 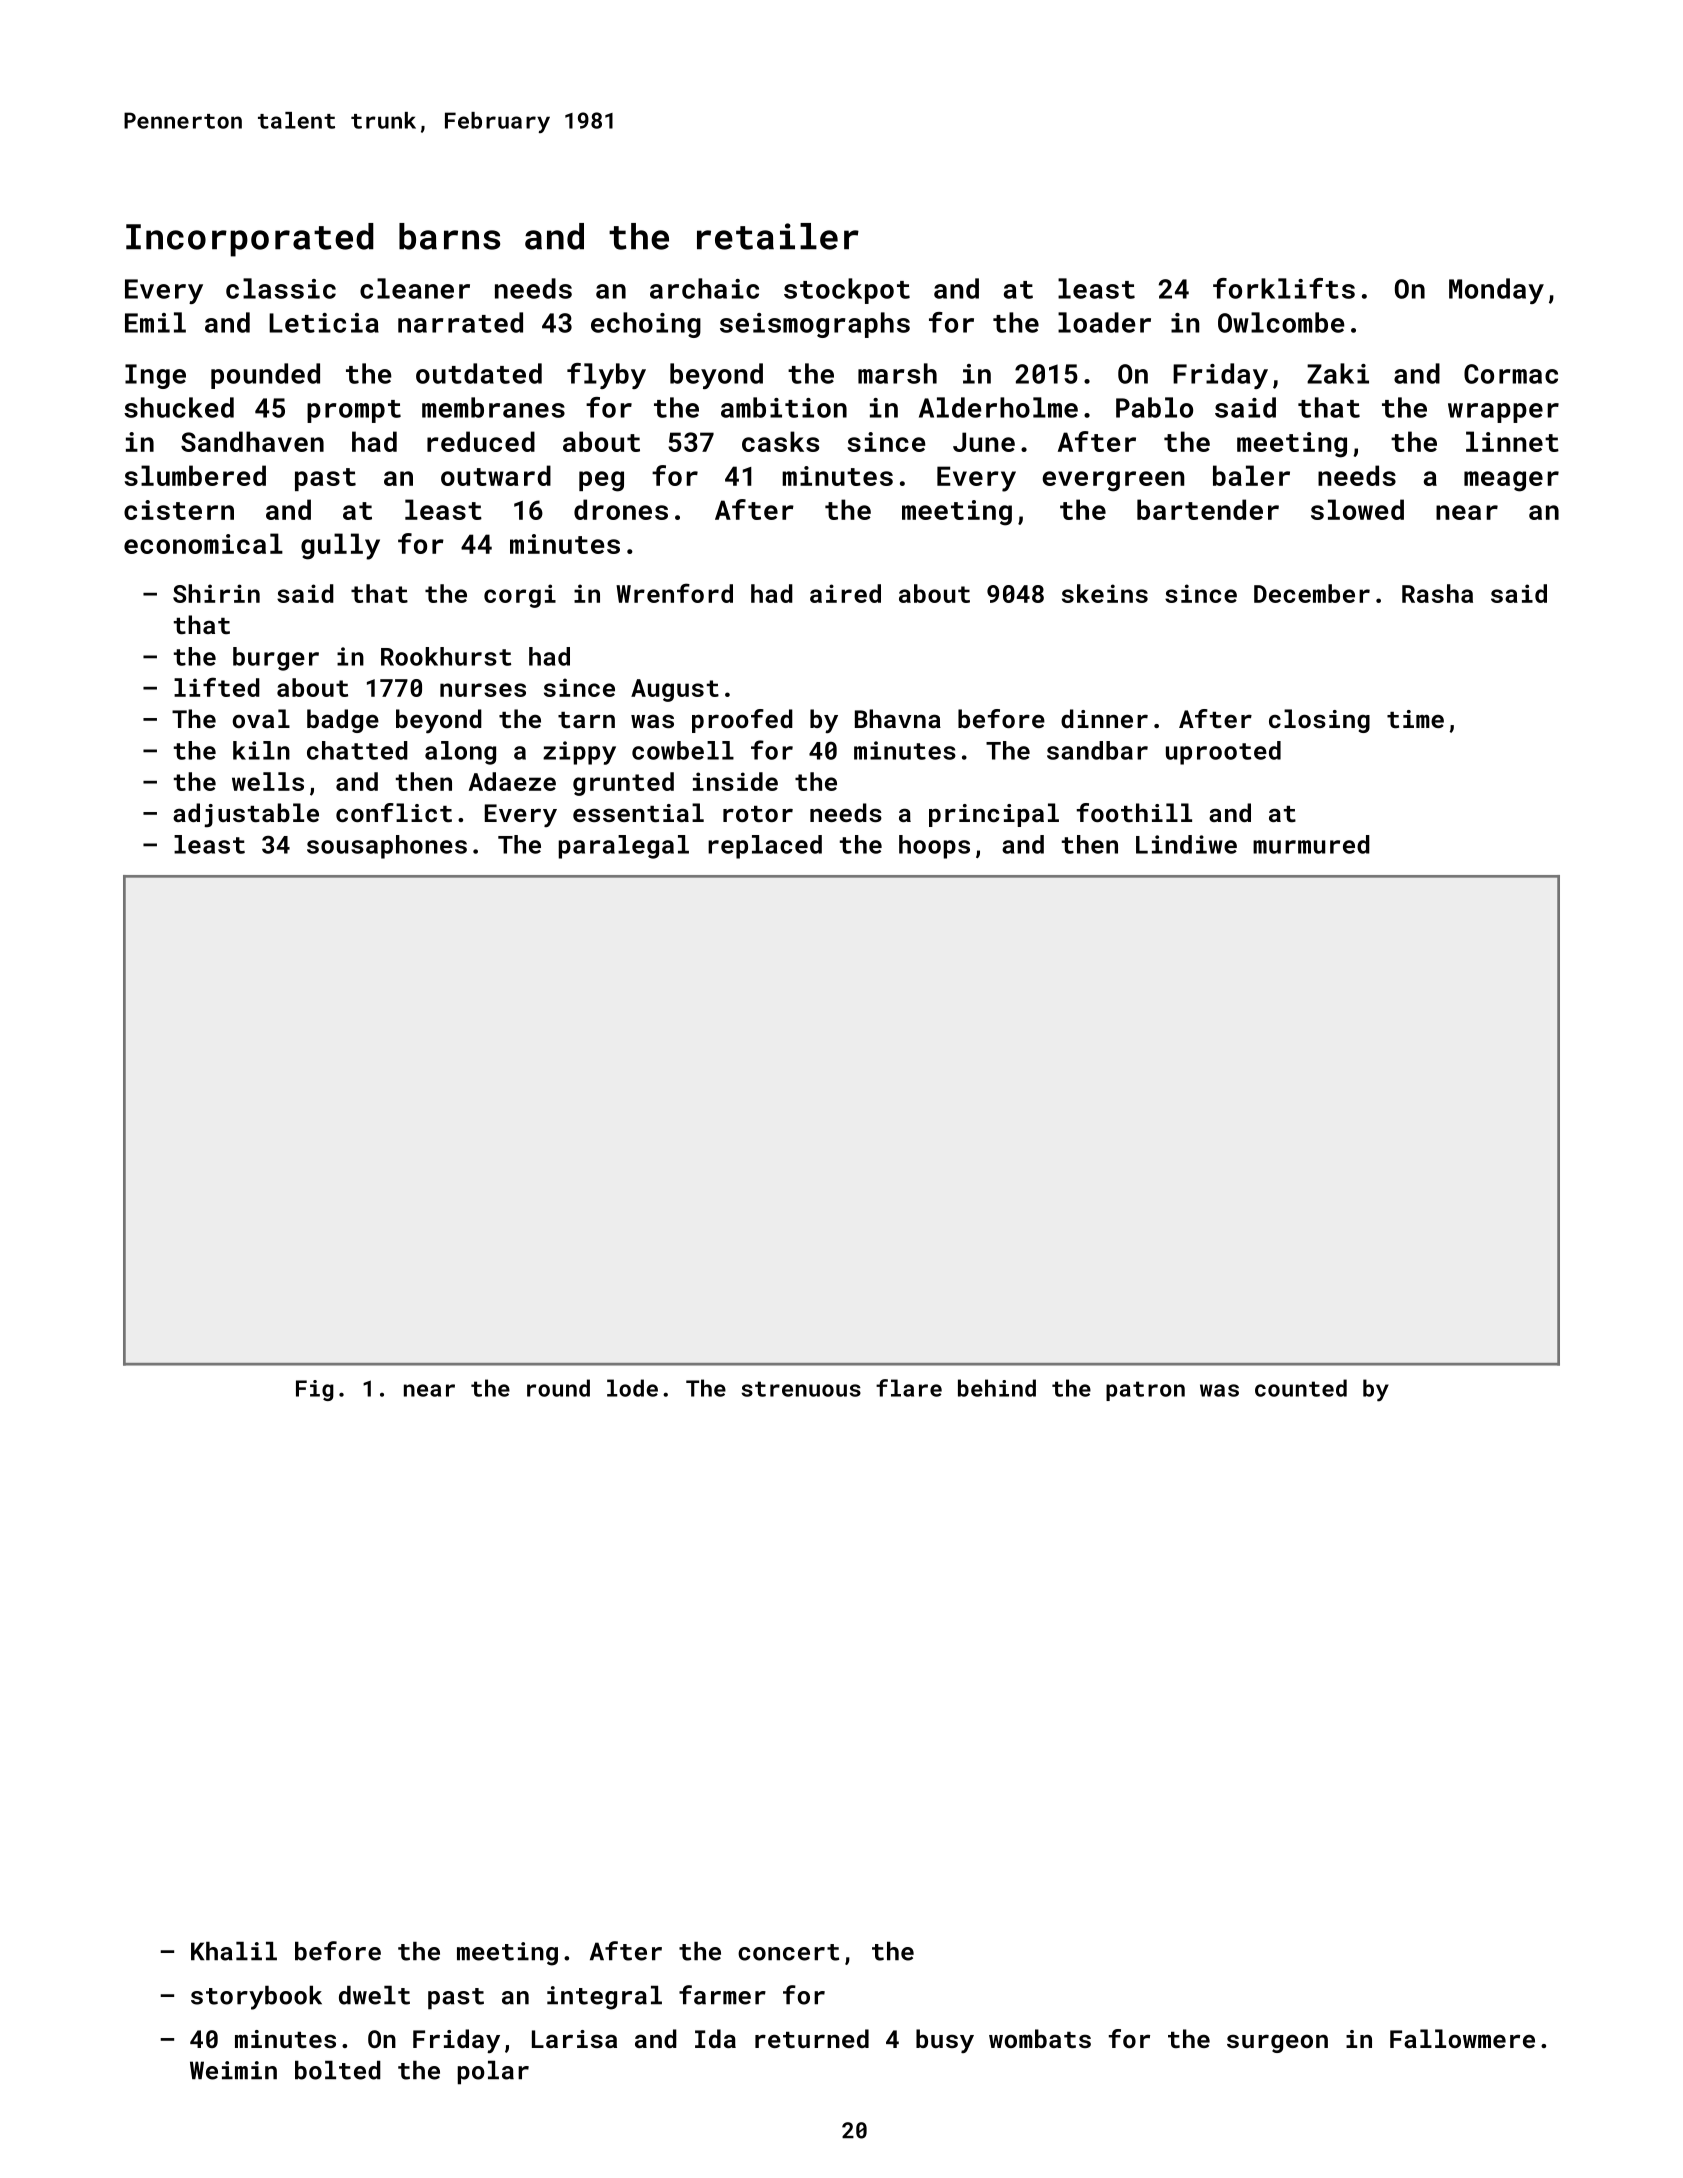 I want to click on aired, so click(x=845, y=593).
